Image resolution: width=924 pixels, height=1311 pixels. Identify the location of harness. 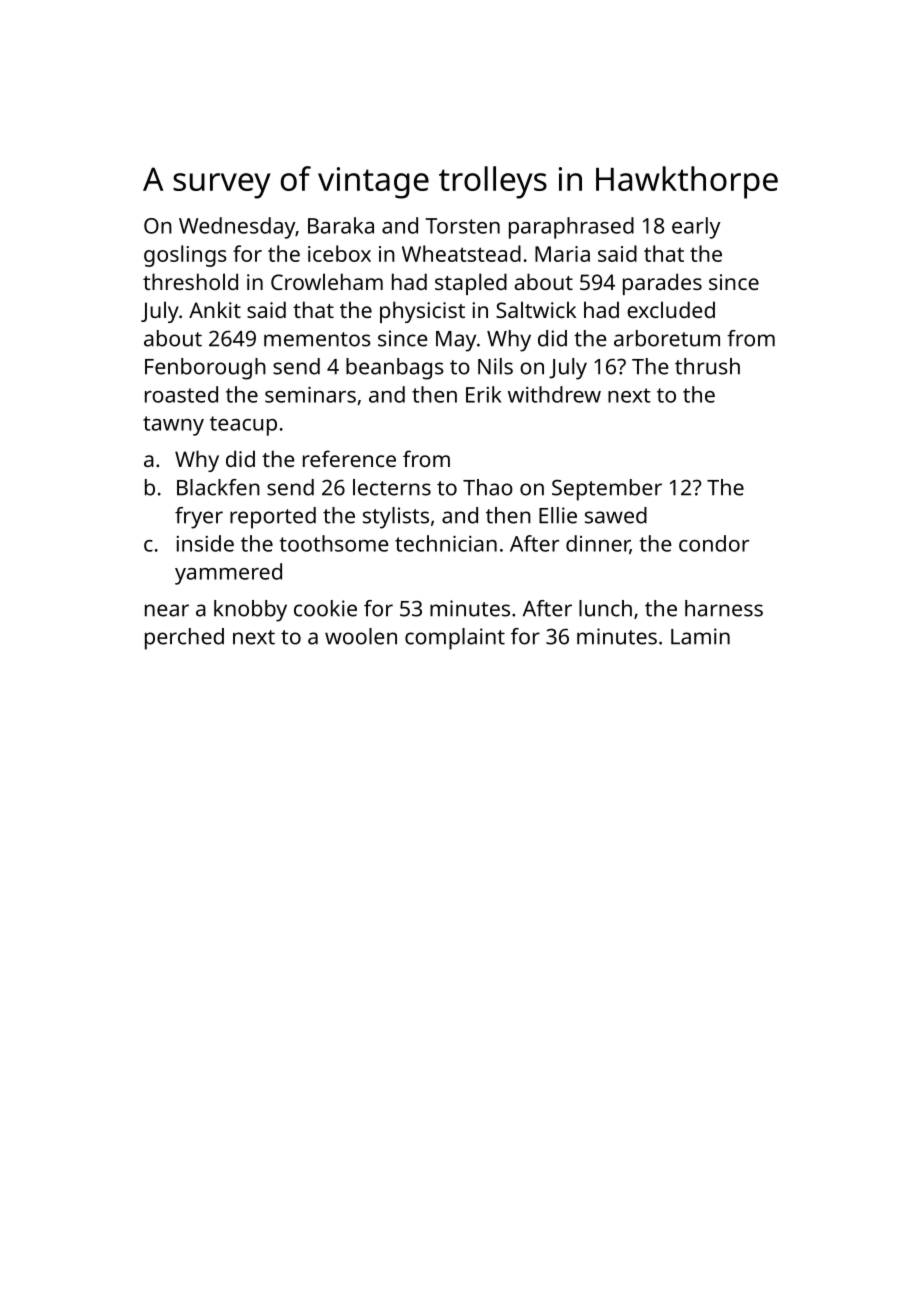
(724, 608).
